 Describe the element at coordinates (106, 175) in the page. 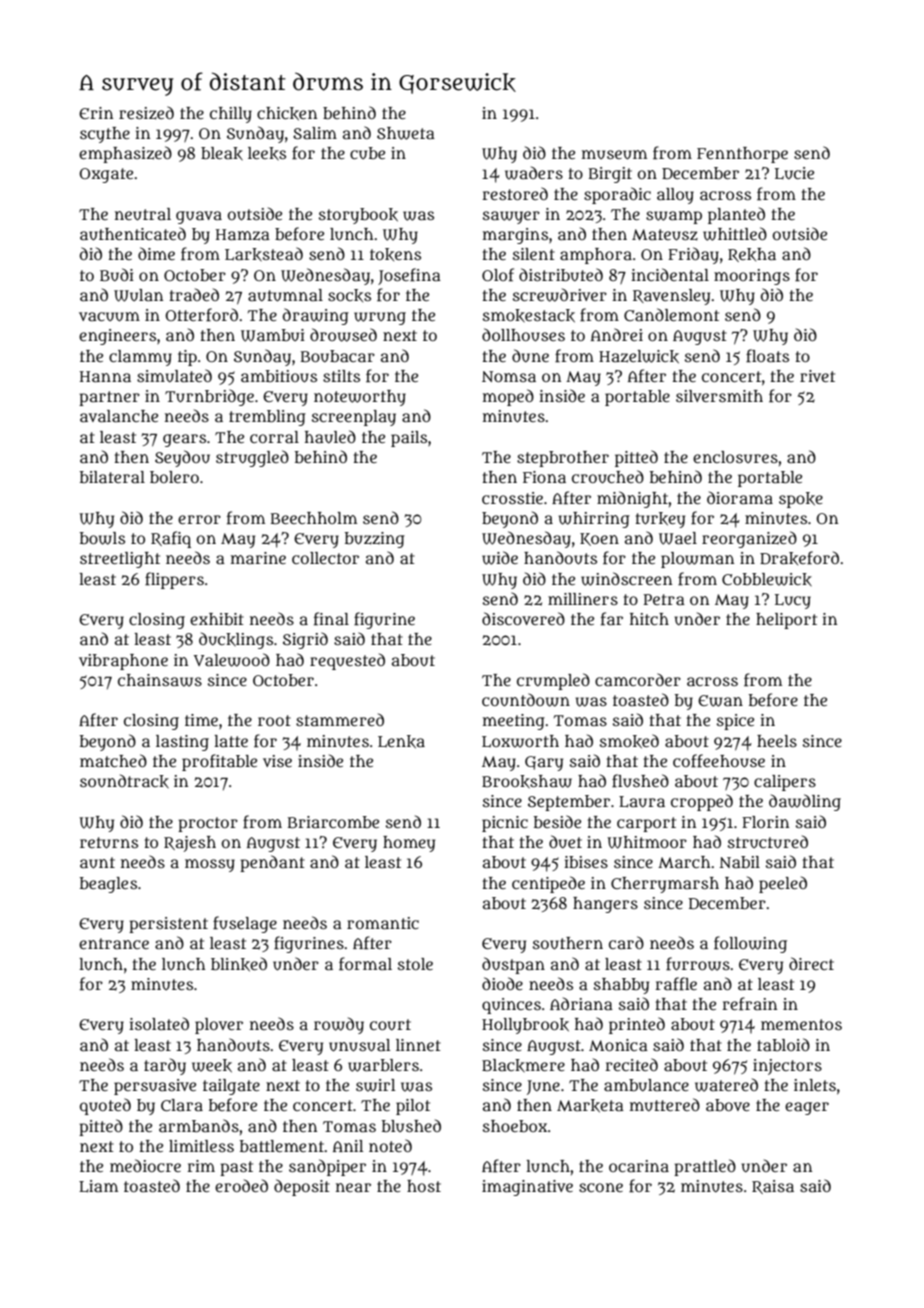

I see `Oxgate` at that location.
